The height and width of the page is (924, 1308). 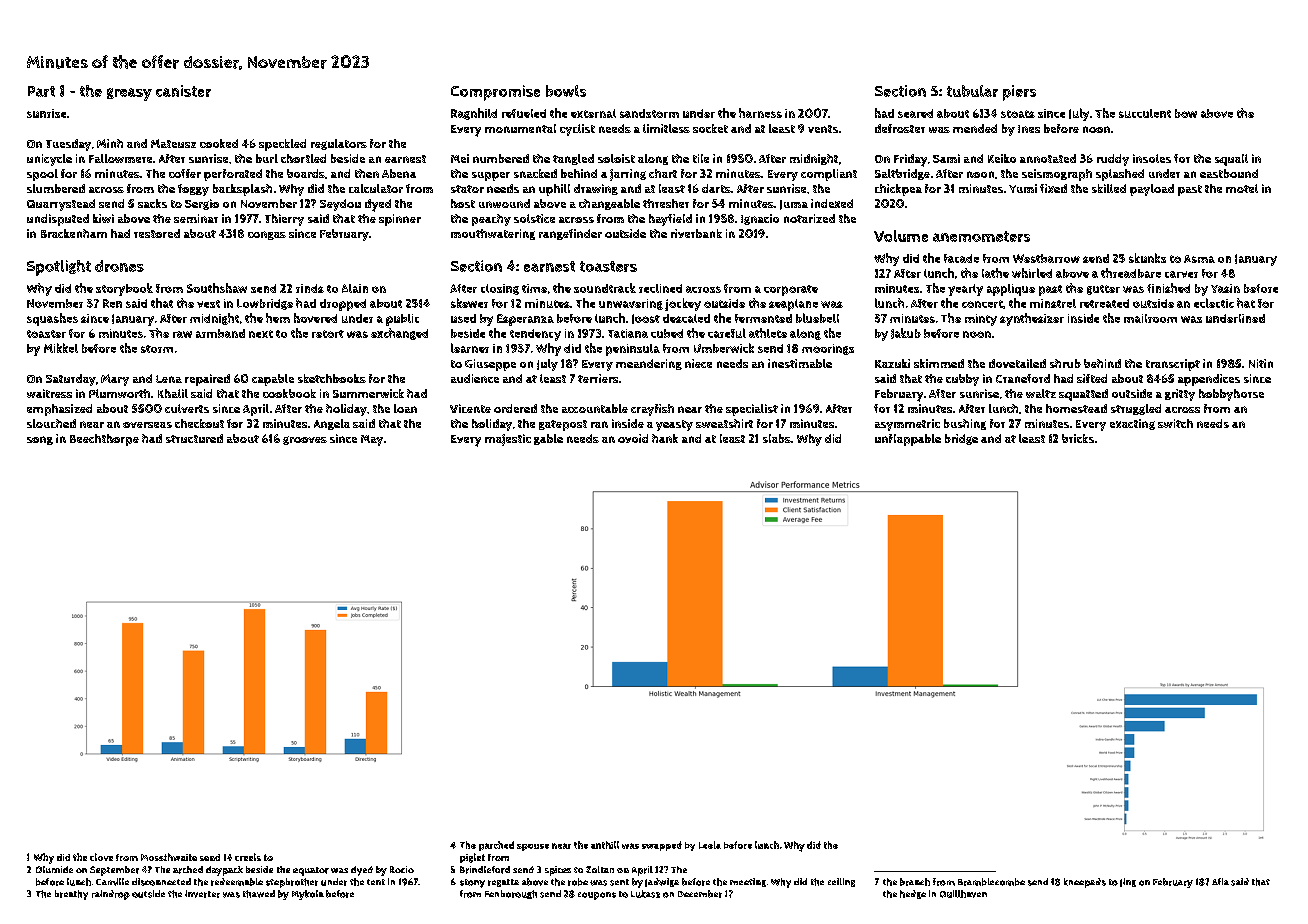 I want to click on refueled, so click(x=524, y=113).
